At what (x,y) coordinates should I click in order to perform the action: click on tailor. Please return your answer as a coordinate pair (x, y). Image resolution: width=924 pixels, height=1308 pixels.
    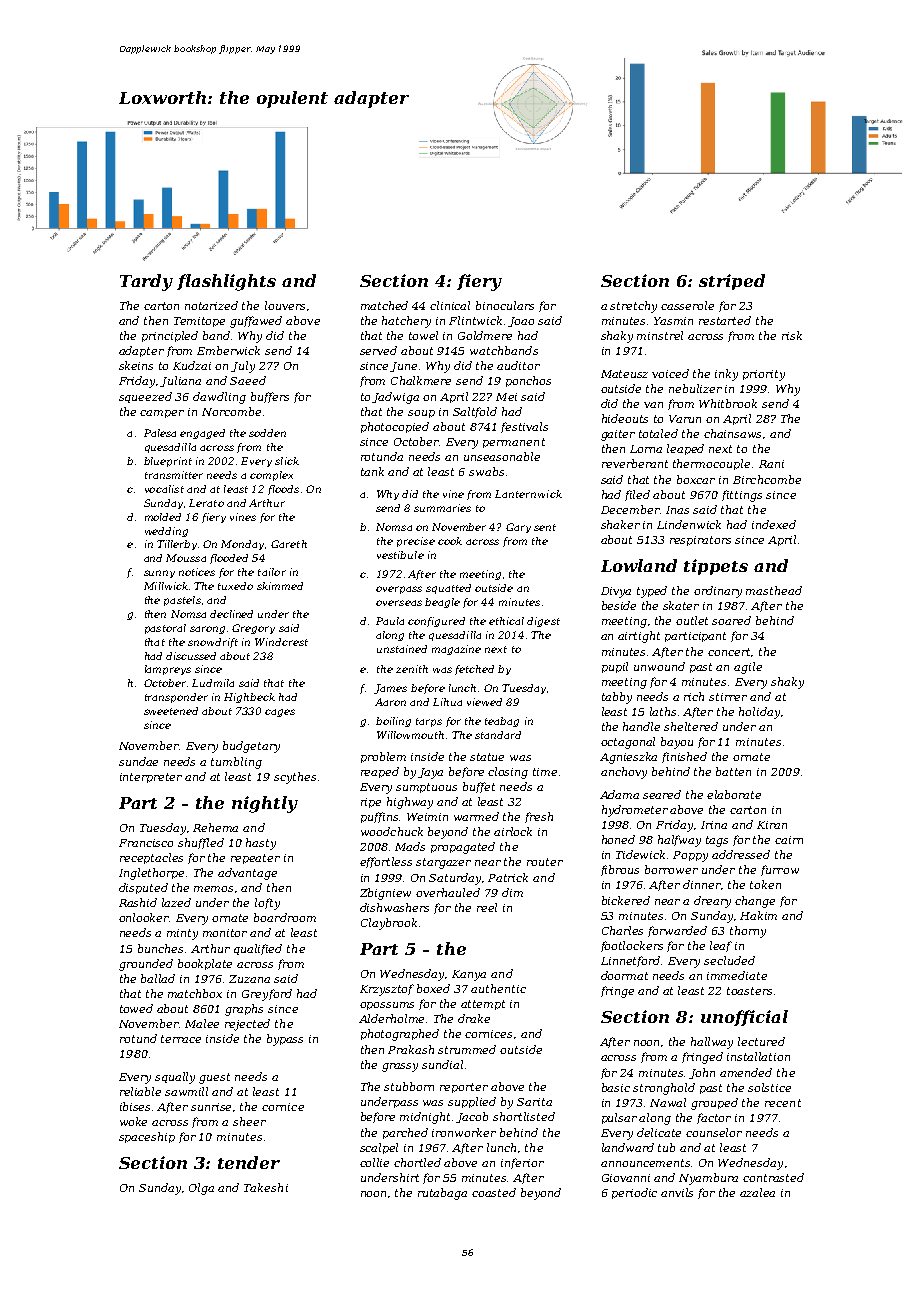
    Looking at the image, I should click on (272, 572).
